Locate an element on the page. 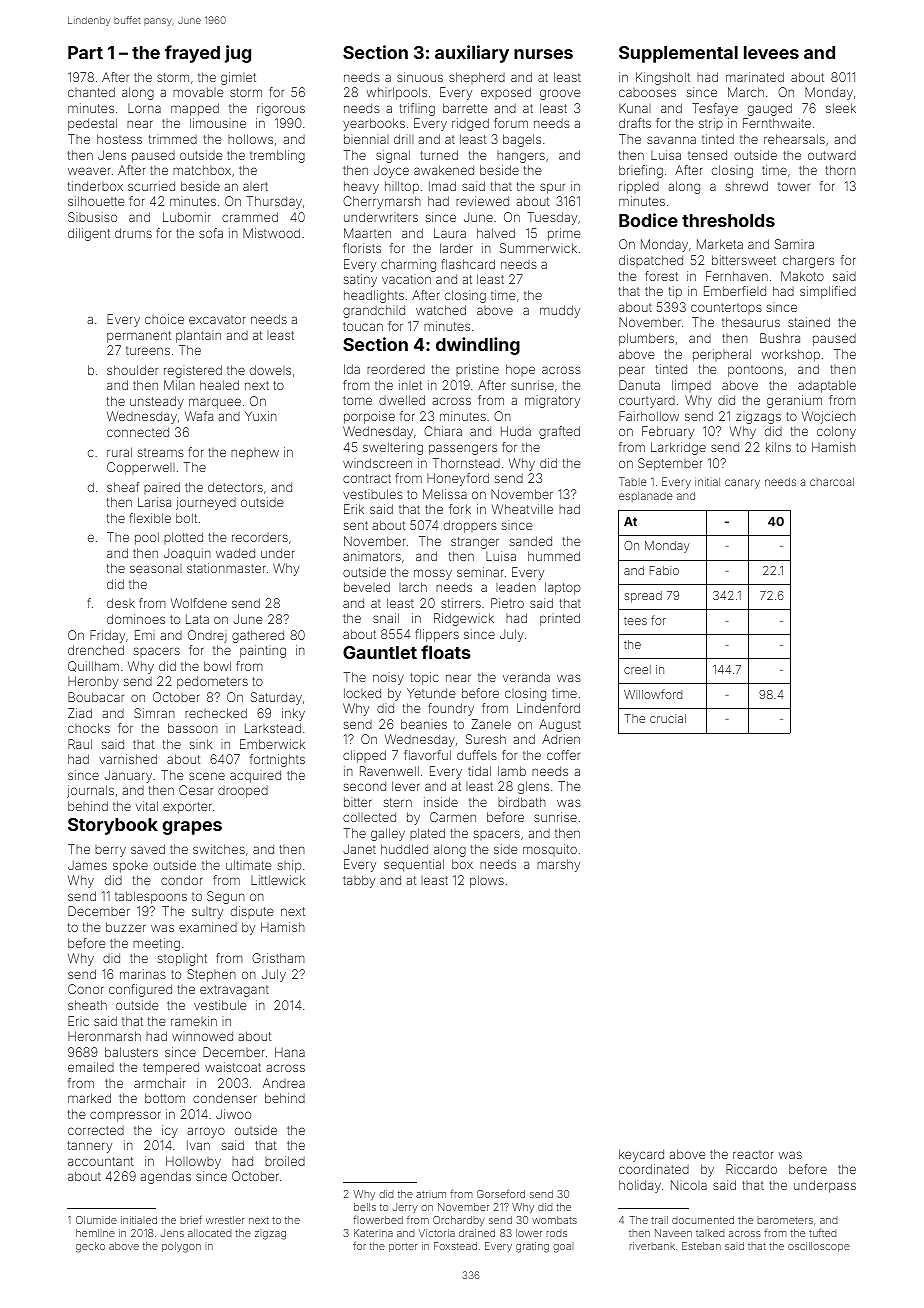  corrected is located at coordinates (96, 1130).
